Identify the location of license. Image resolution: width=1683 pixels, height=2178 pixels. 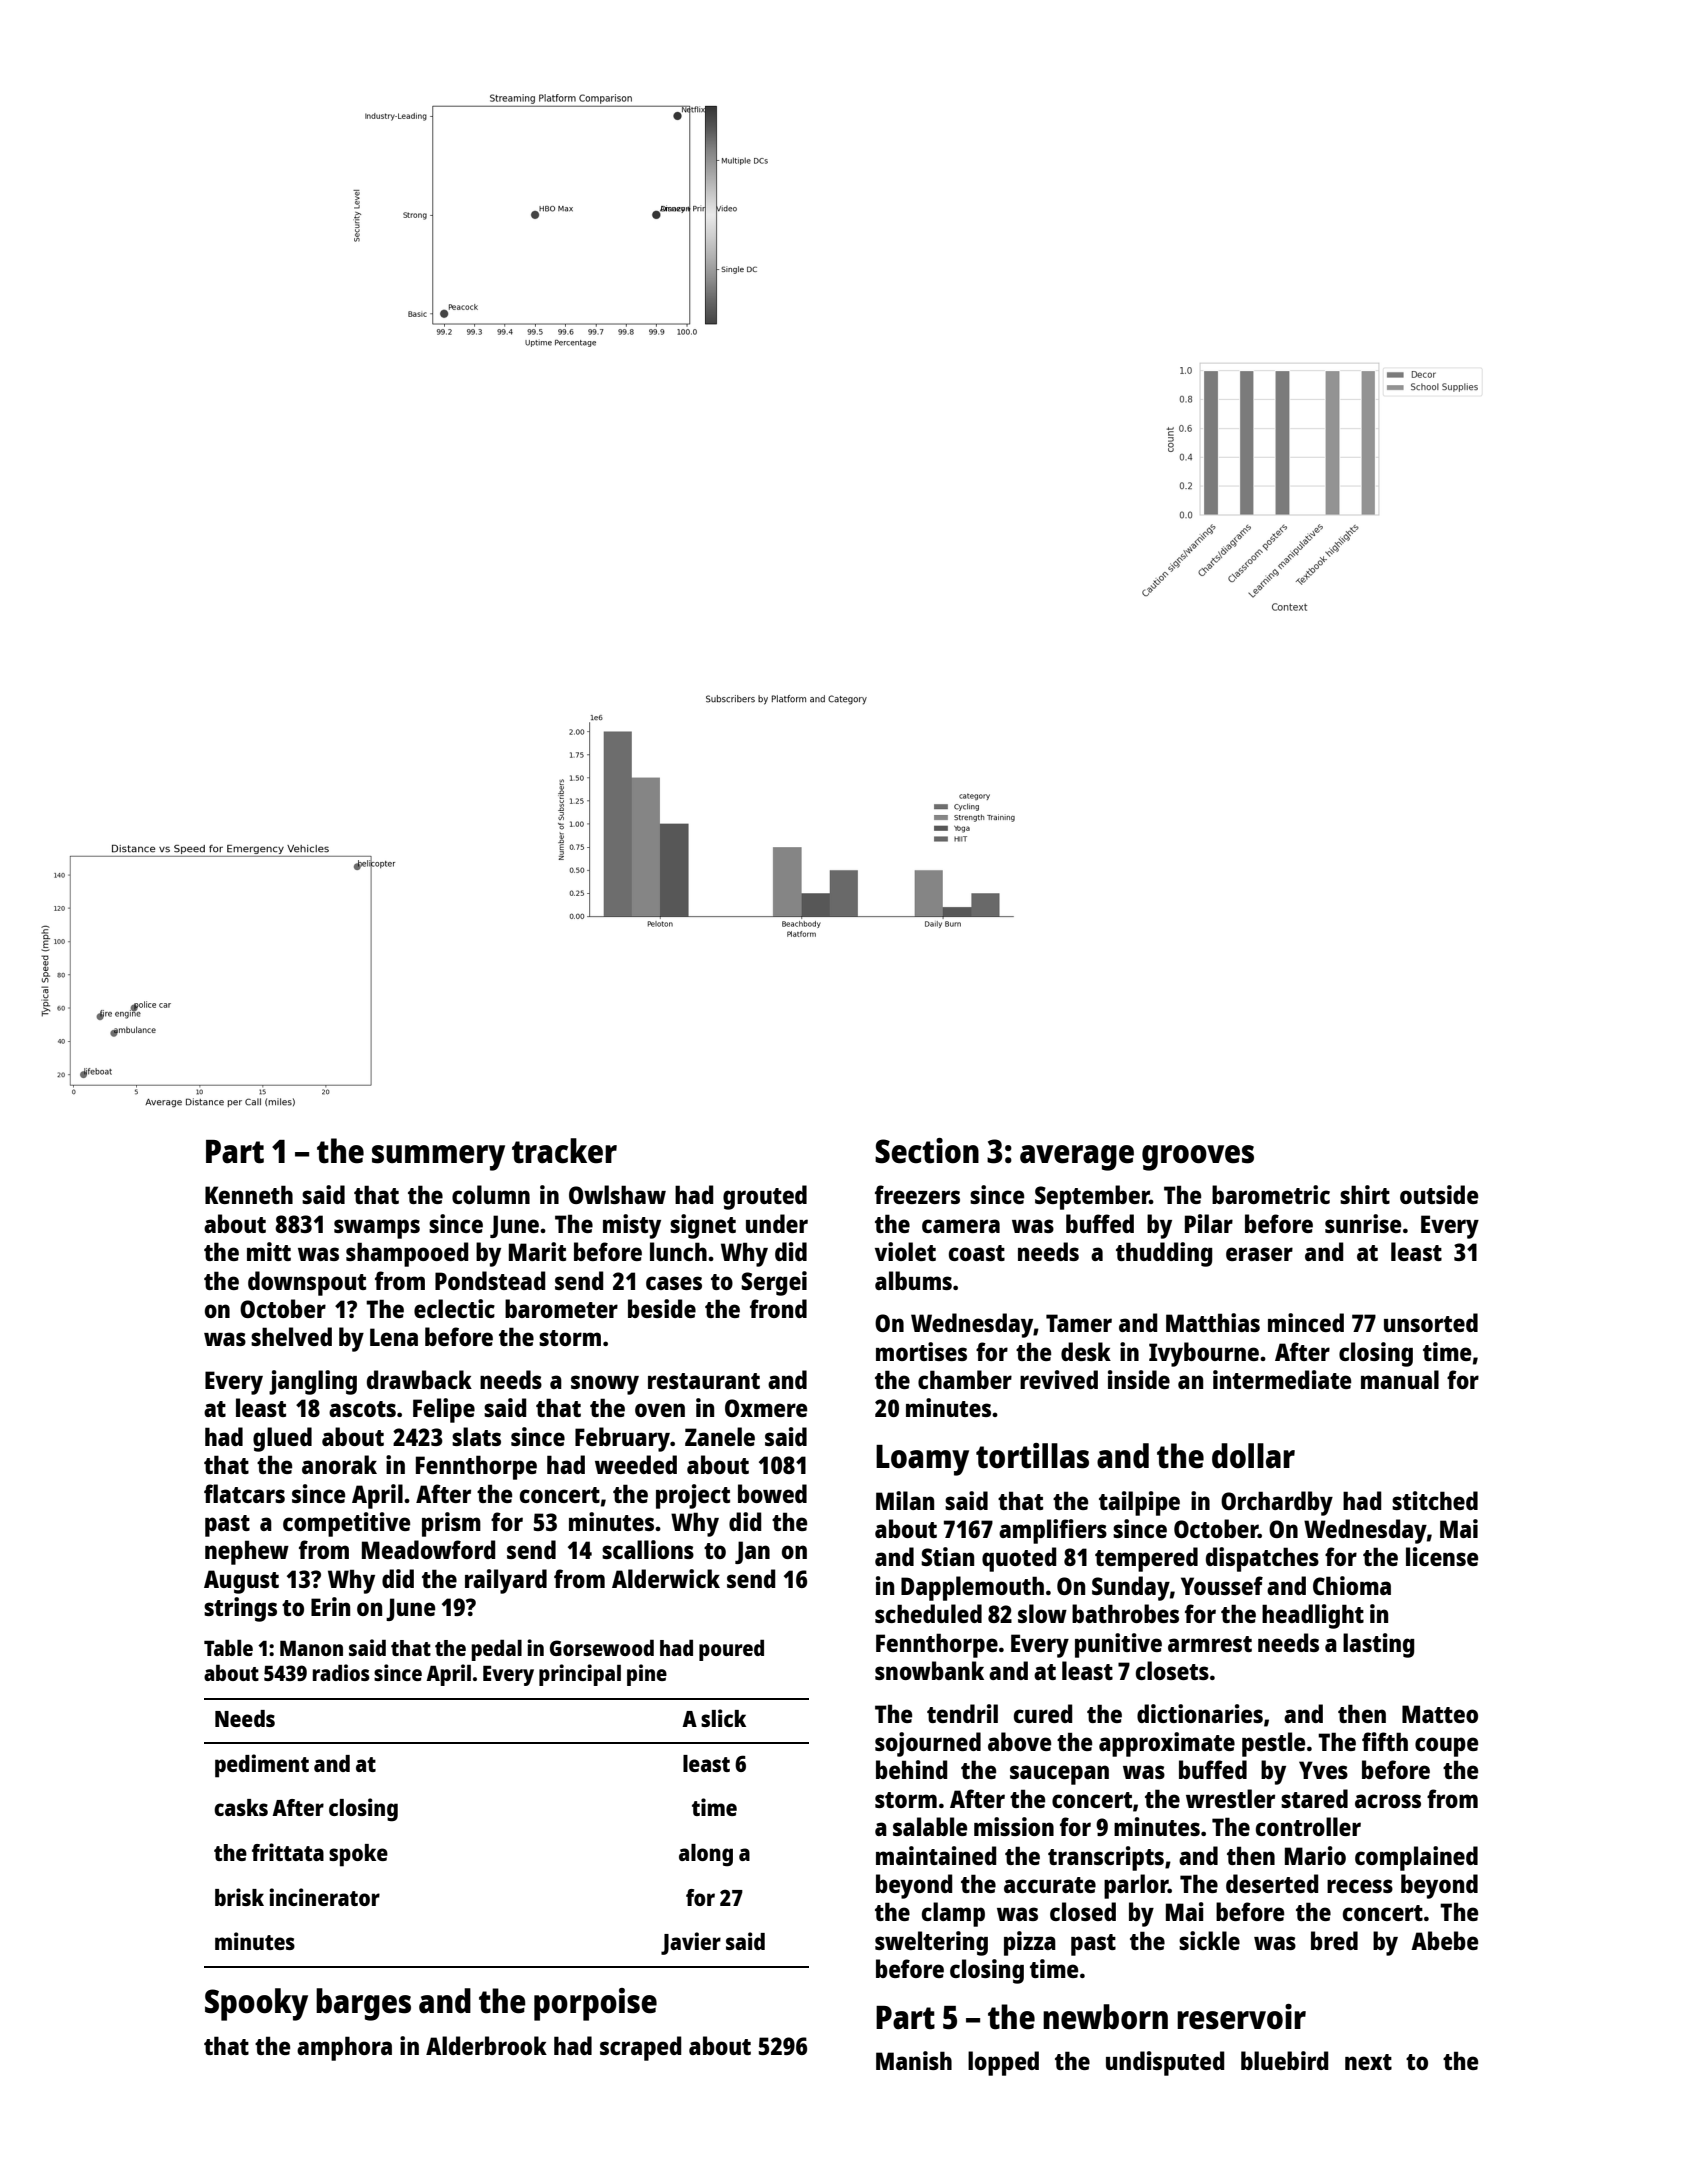
(1442, 1556).
